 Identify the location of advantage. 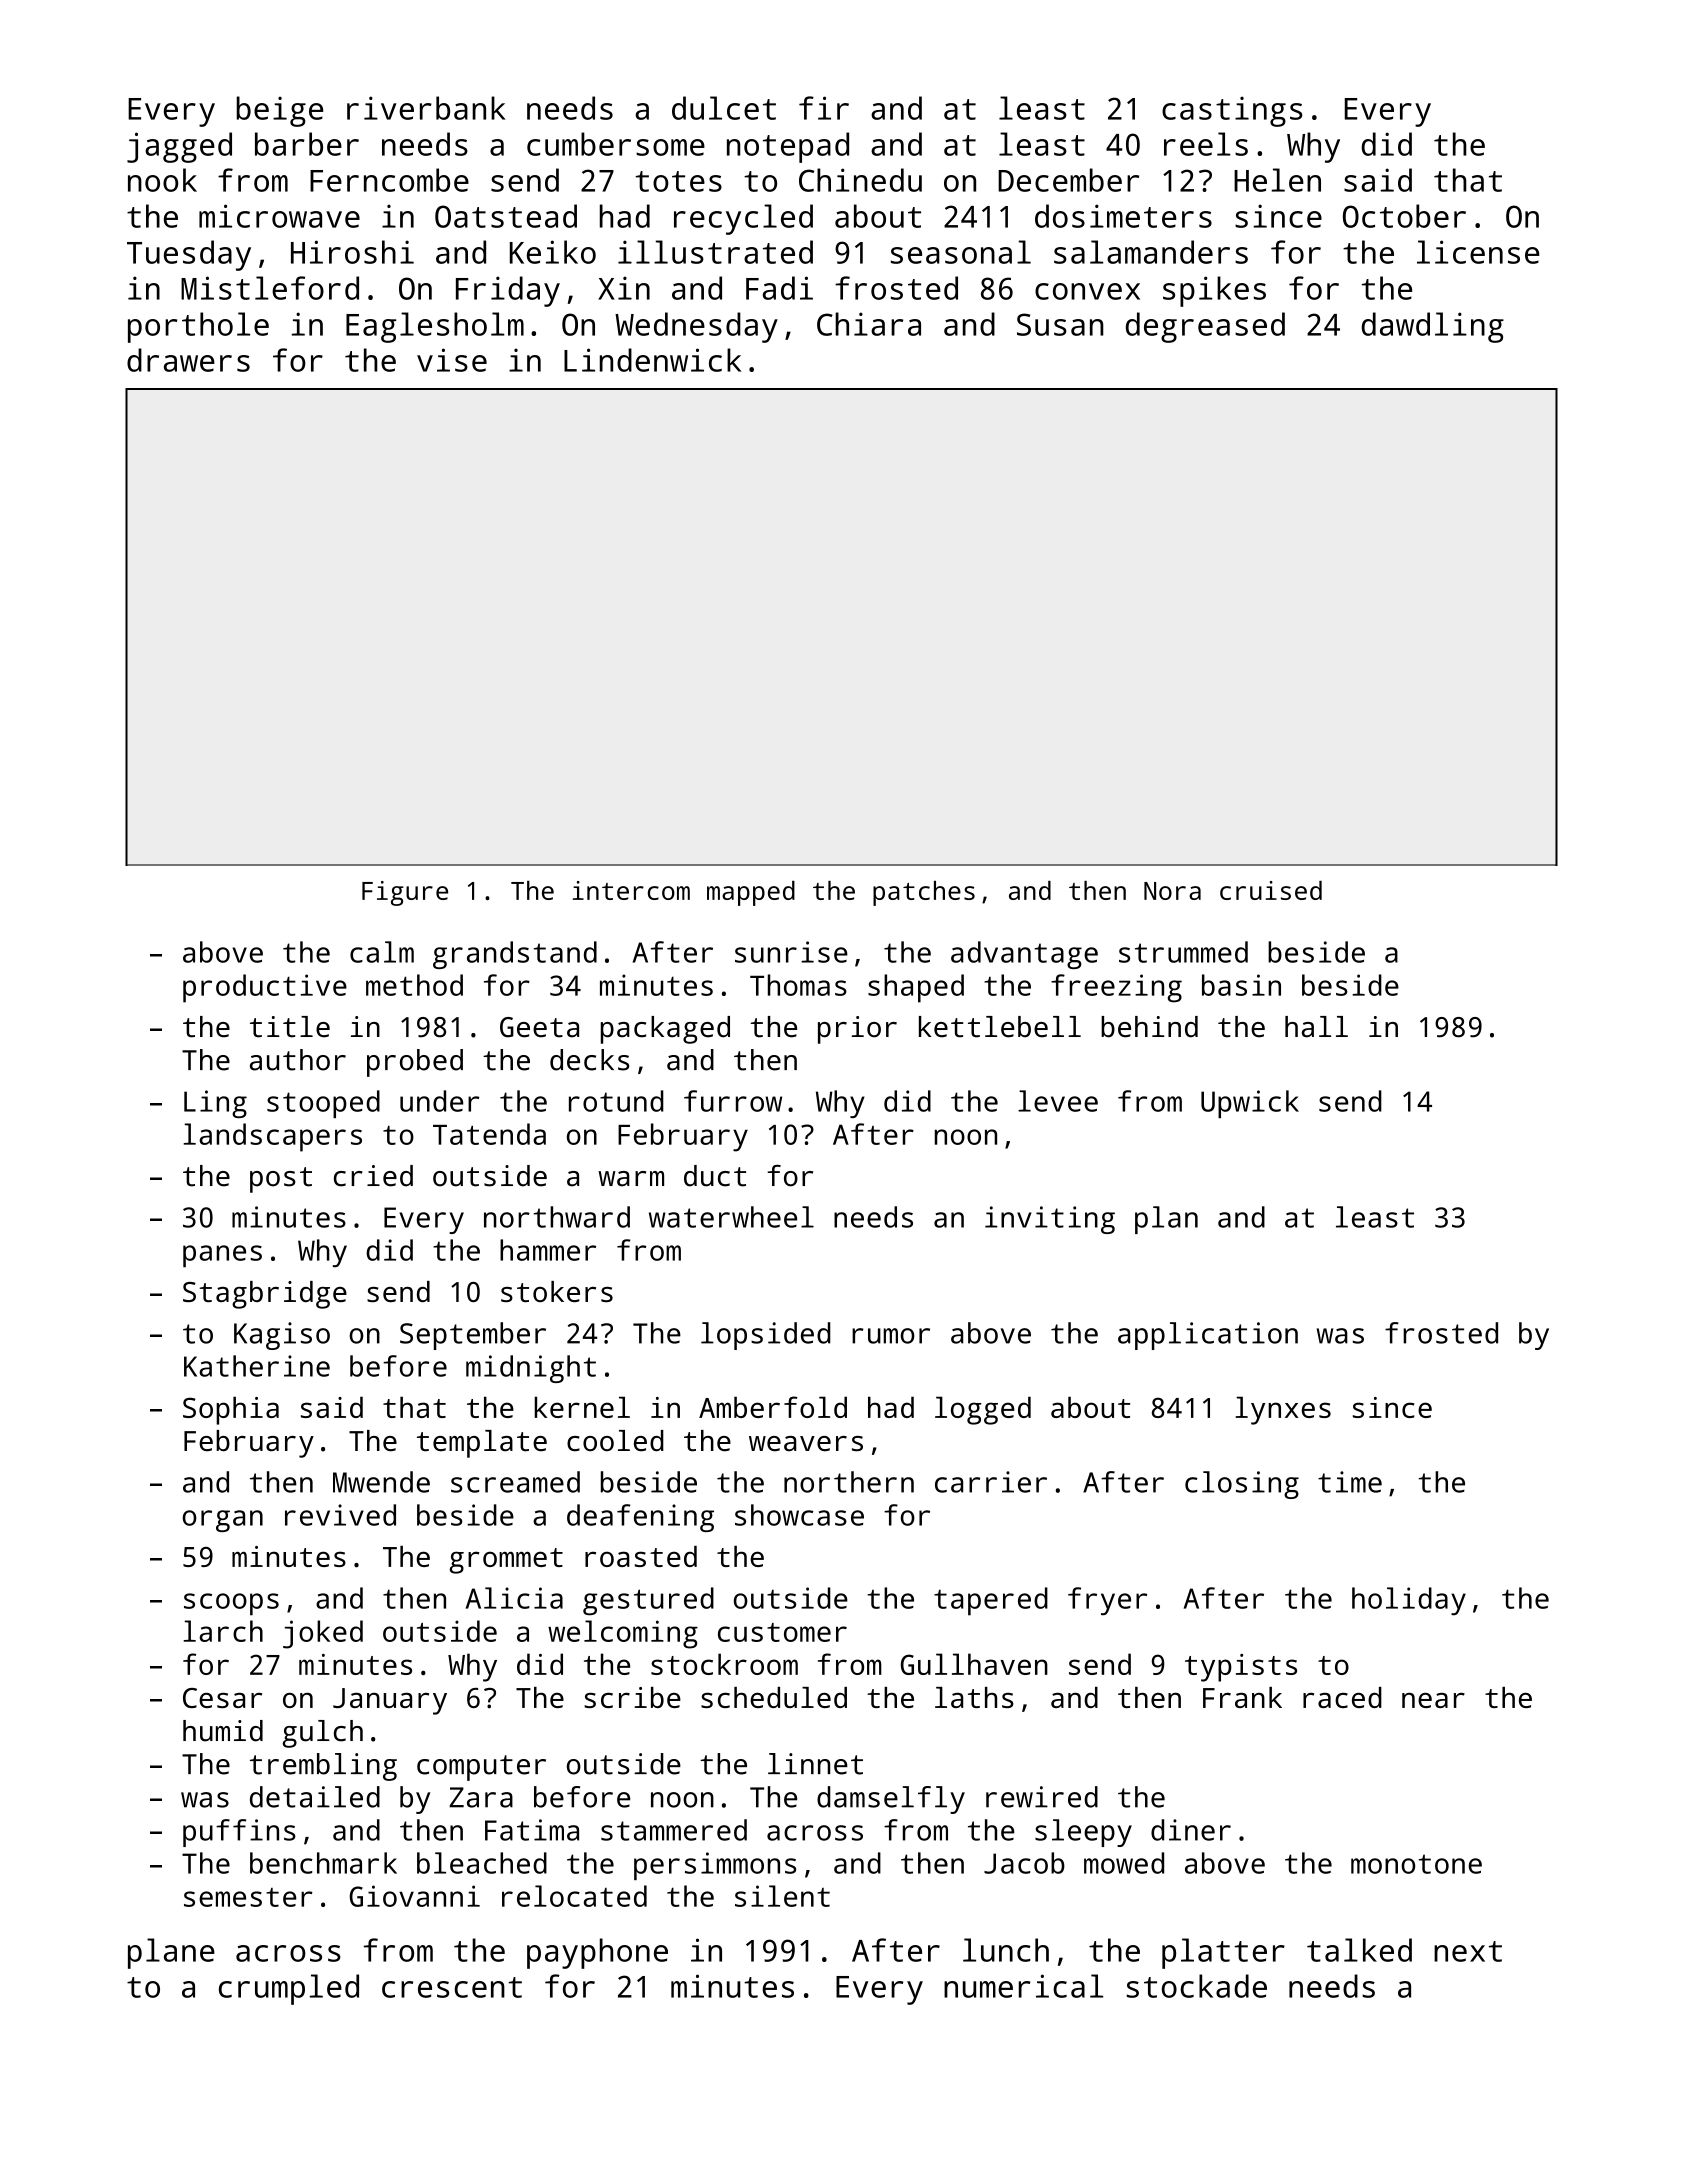
(1024, 955).
